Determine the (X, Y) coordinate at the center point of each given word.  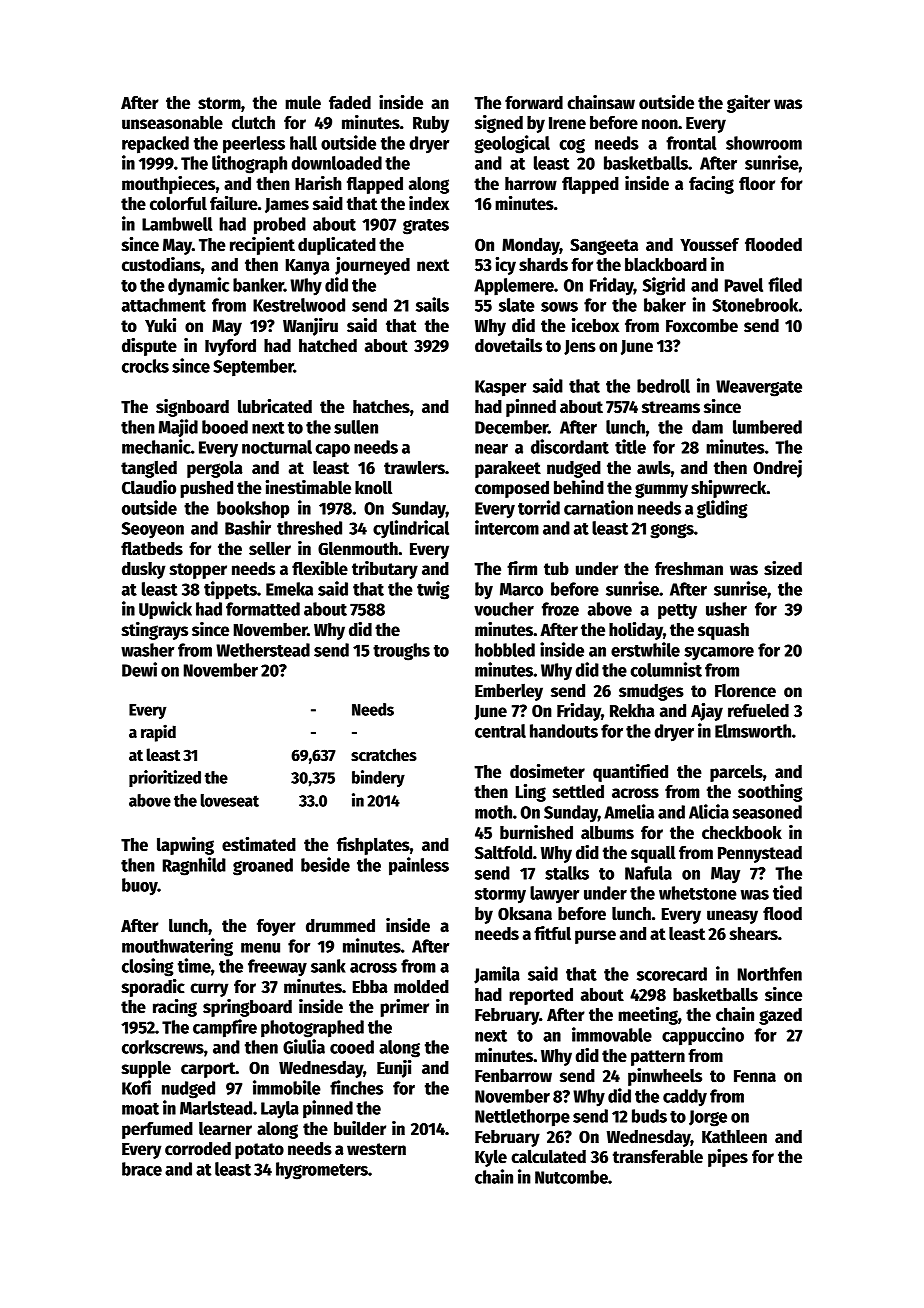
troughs (401, 652)
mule (303, 102)
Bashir (248, 527)
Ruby (431, 124)
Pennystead (760, 854)
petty (677, 611)
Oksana (525, 914)
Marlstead (216, 1108)
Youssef (709, 245)
